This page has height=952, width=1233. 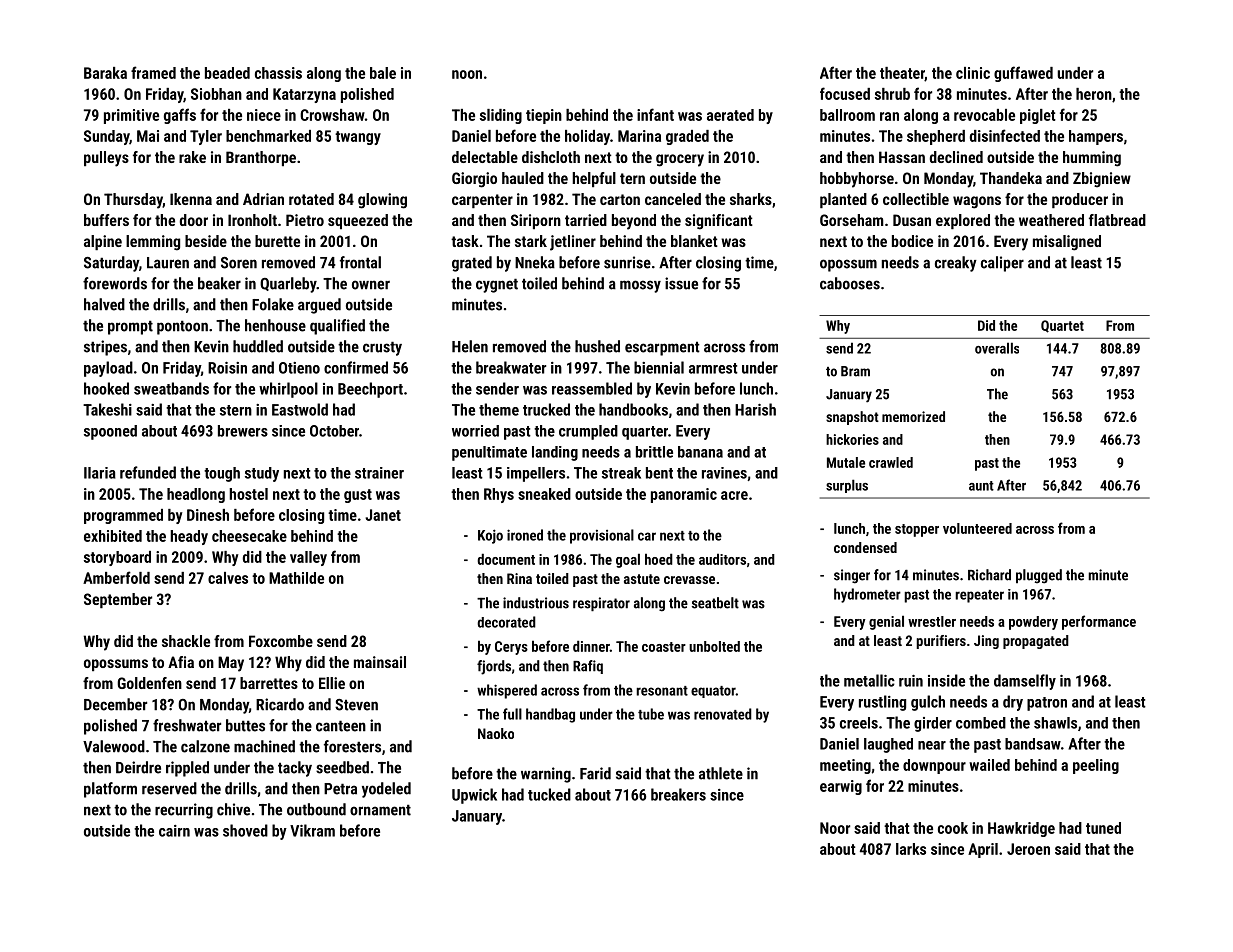 What do you see at coordinates (1023, 74) in the page?
I see `guffawed` at bounding box center [1023, 74].
